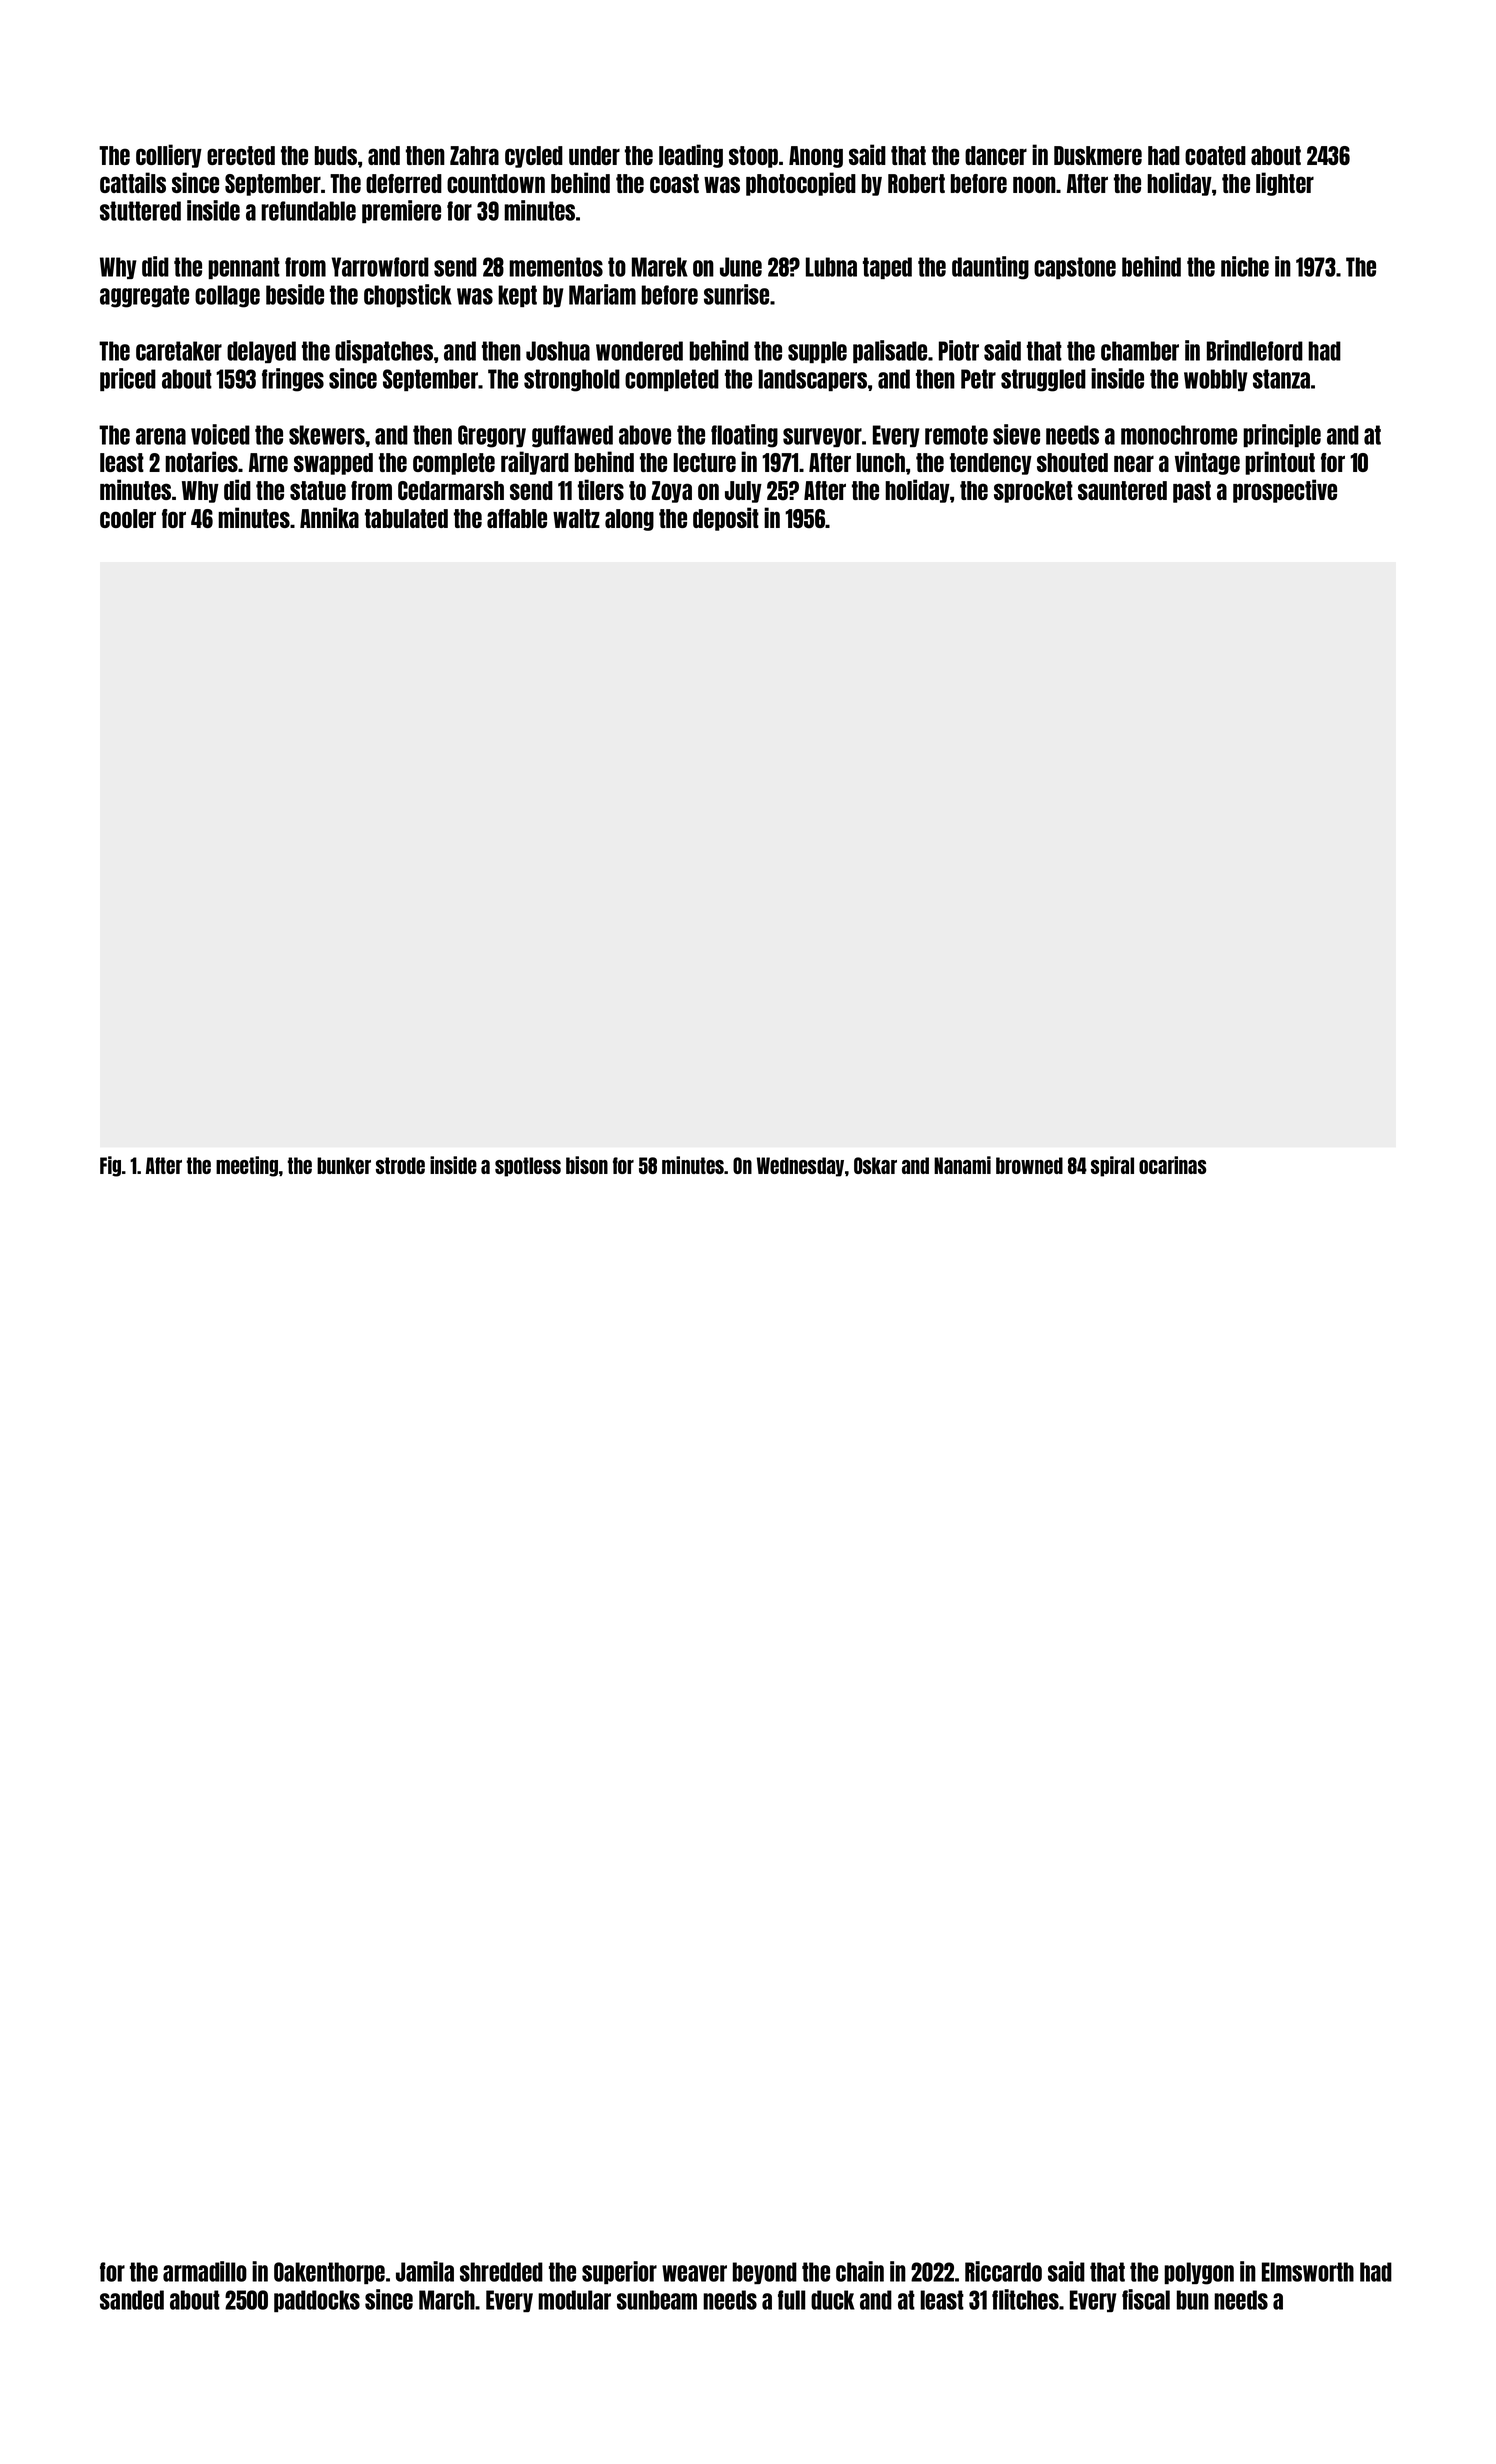 This screenshot has height=2464, width=1496. I want to click on flitches, so click(1025, 2299).
